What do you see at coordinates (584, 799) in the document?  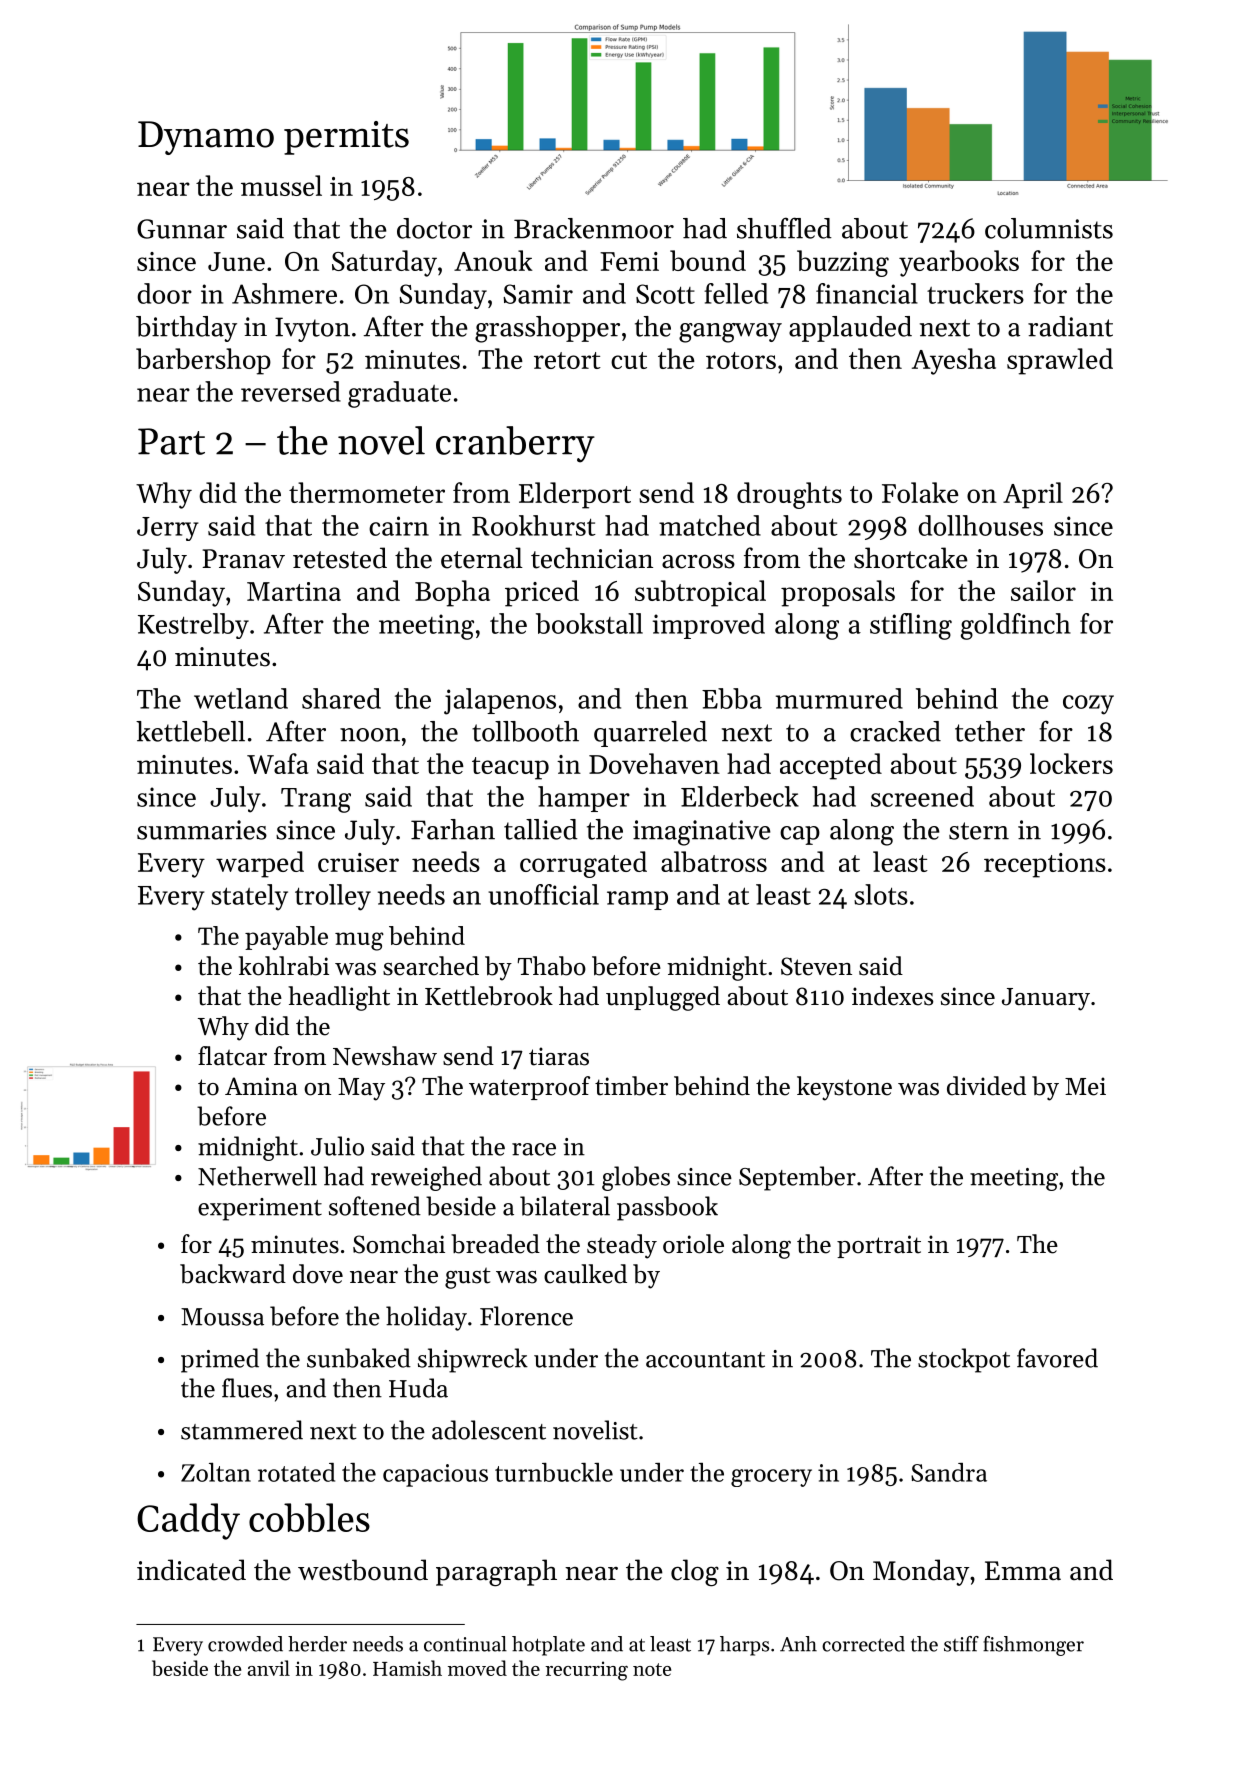 I see `hamper` at bounding box center [584, 799].
